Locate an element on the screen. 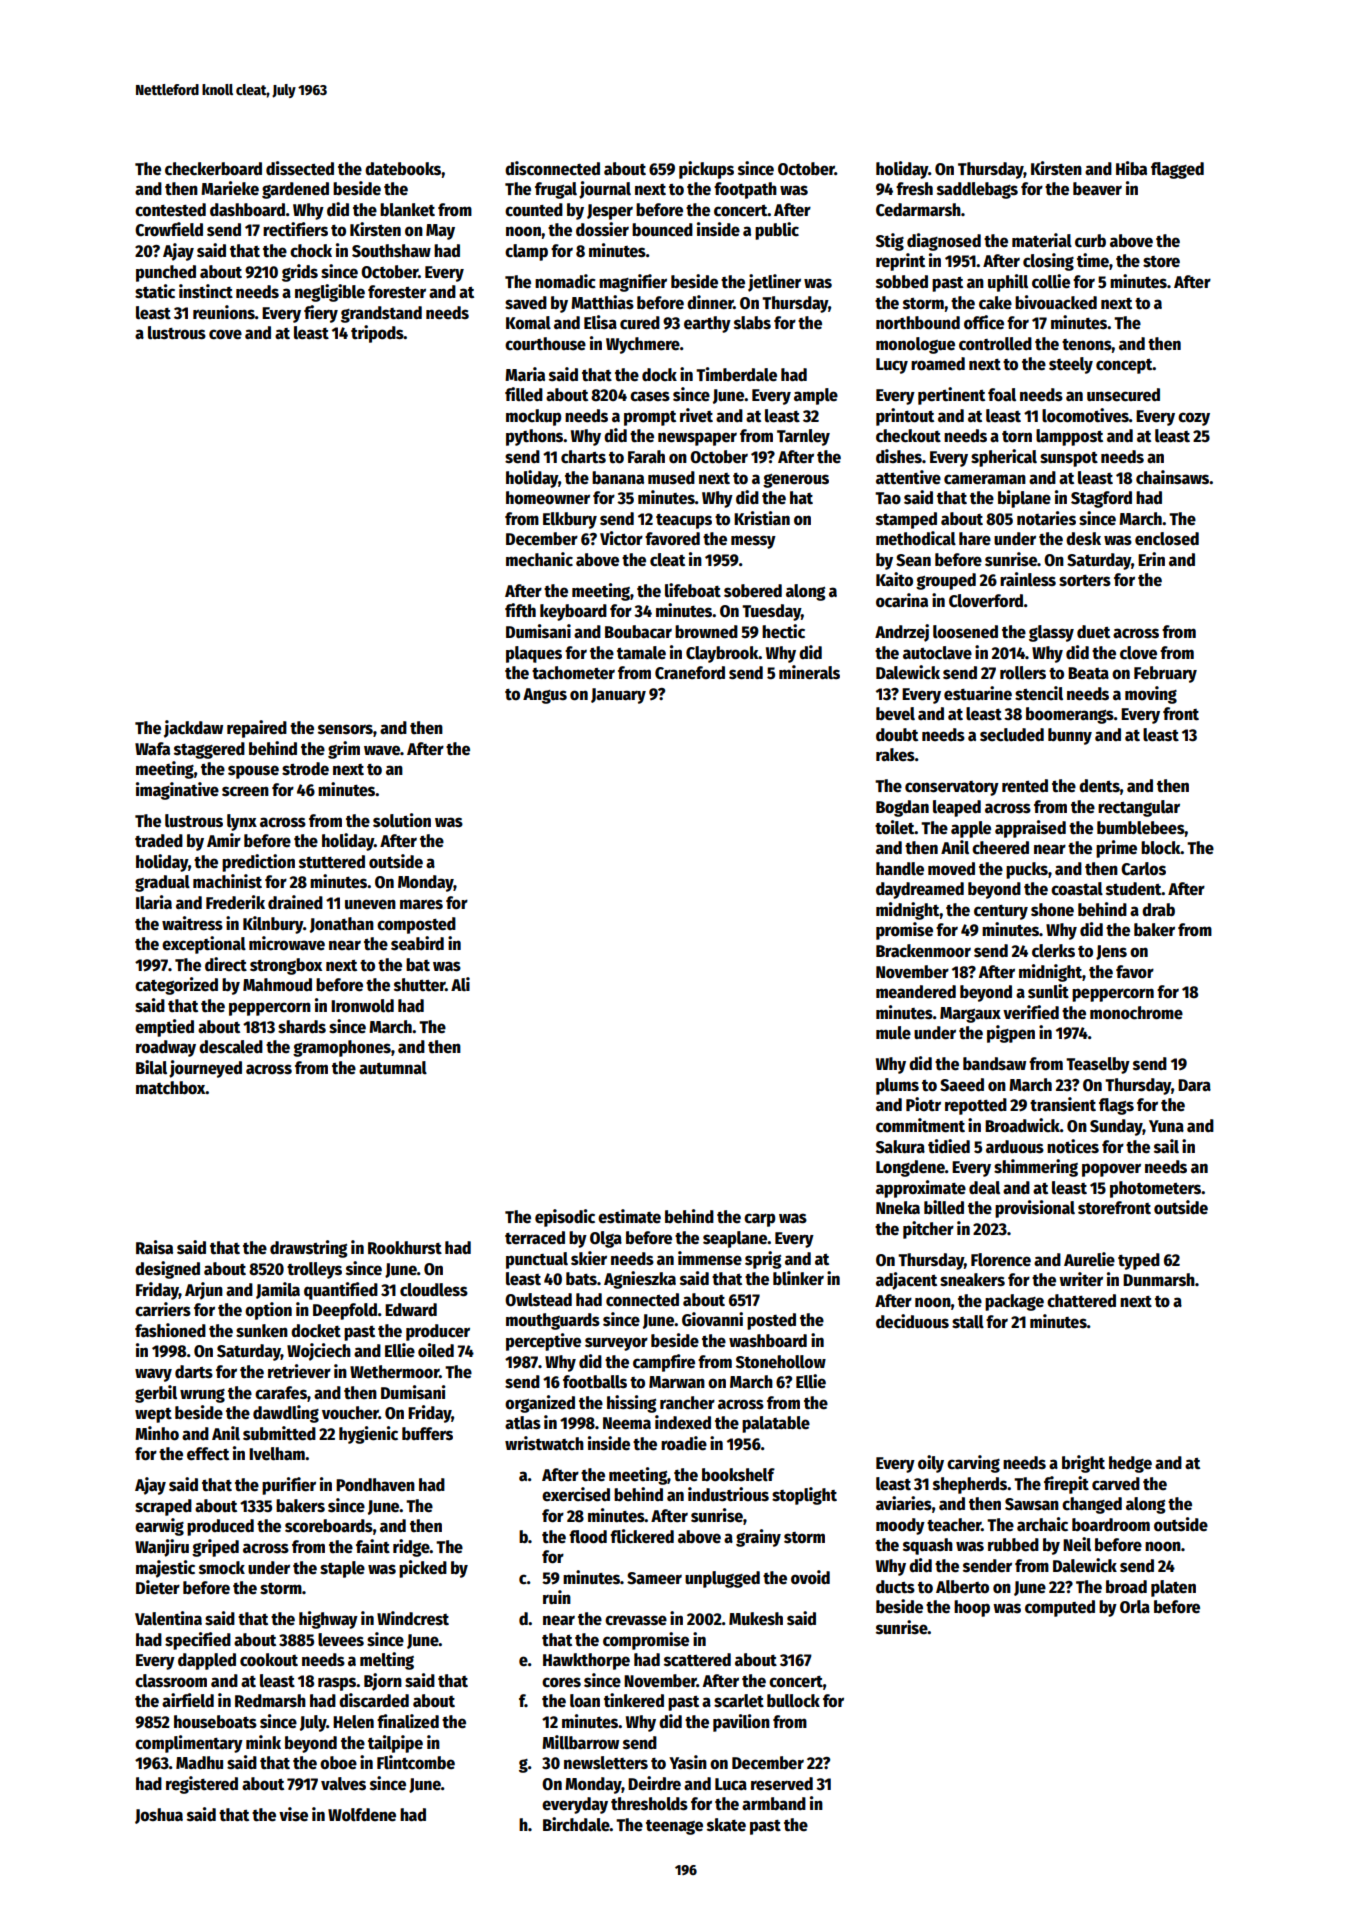 This screenshot has width=1350, height=1910. teenage is located at coordinates (674, 1827).
